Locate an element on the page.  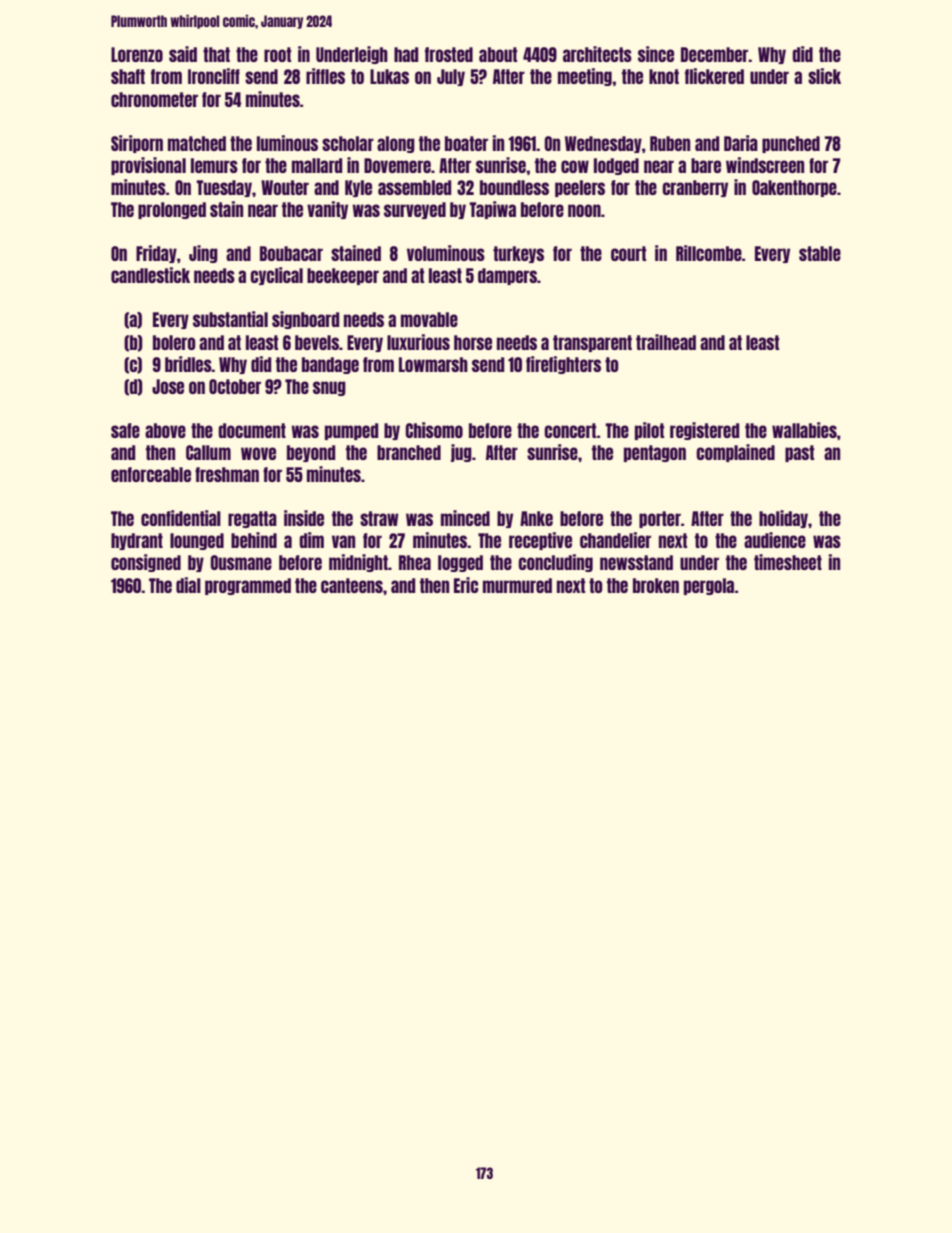
Dovemere is located at coordinates (397, 165).
